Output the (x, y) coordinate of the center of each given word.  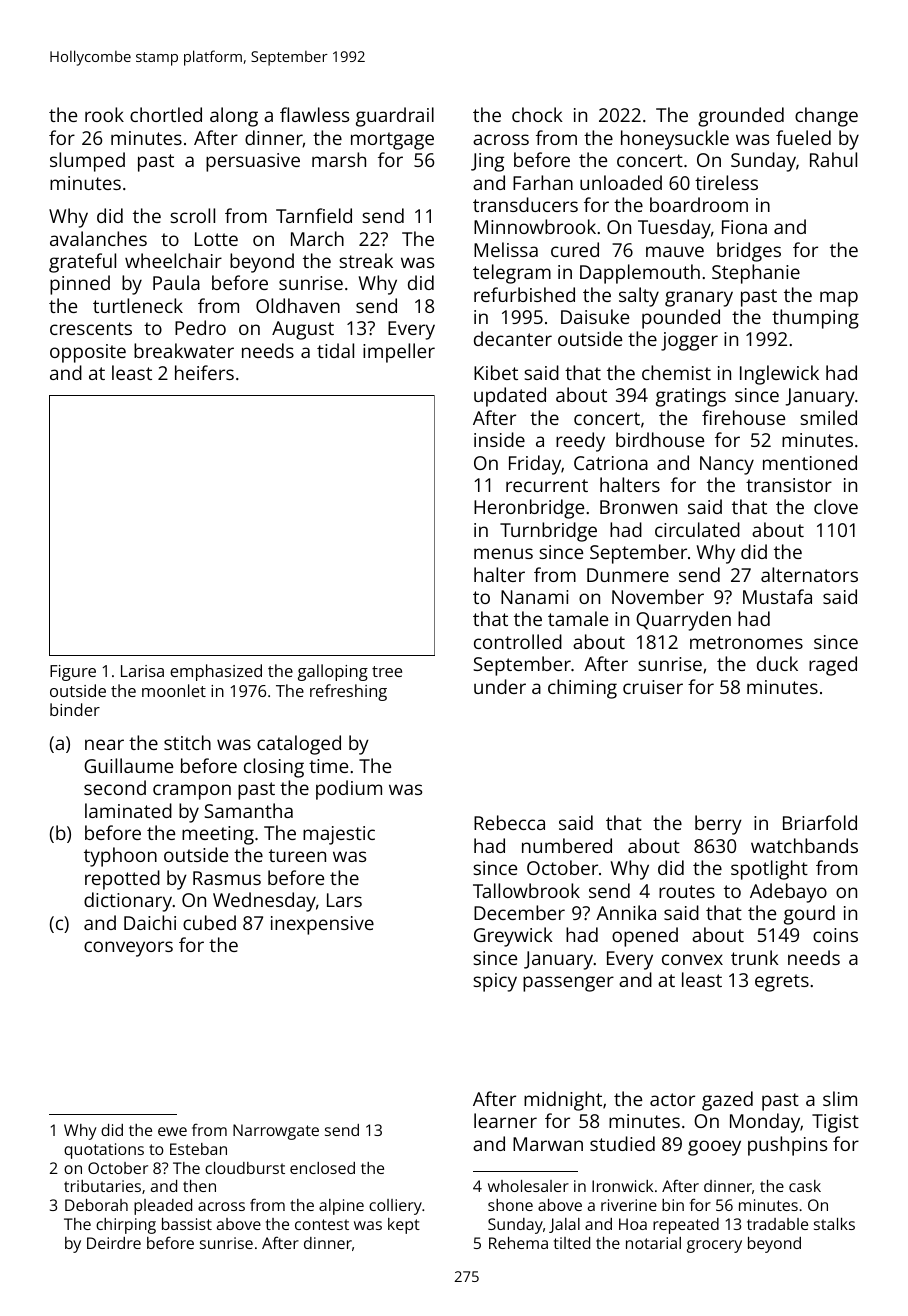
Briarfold (820, 822)
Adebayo (788, 893)
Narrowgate (276, 1132)
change (826, 117)
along (234, 117)
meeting (218, 835)
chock (537, 114)
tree (387, 671)
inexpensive (322, 925)
